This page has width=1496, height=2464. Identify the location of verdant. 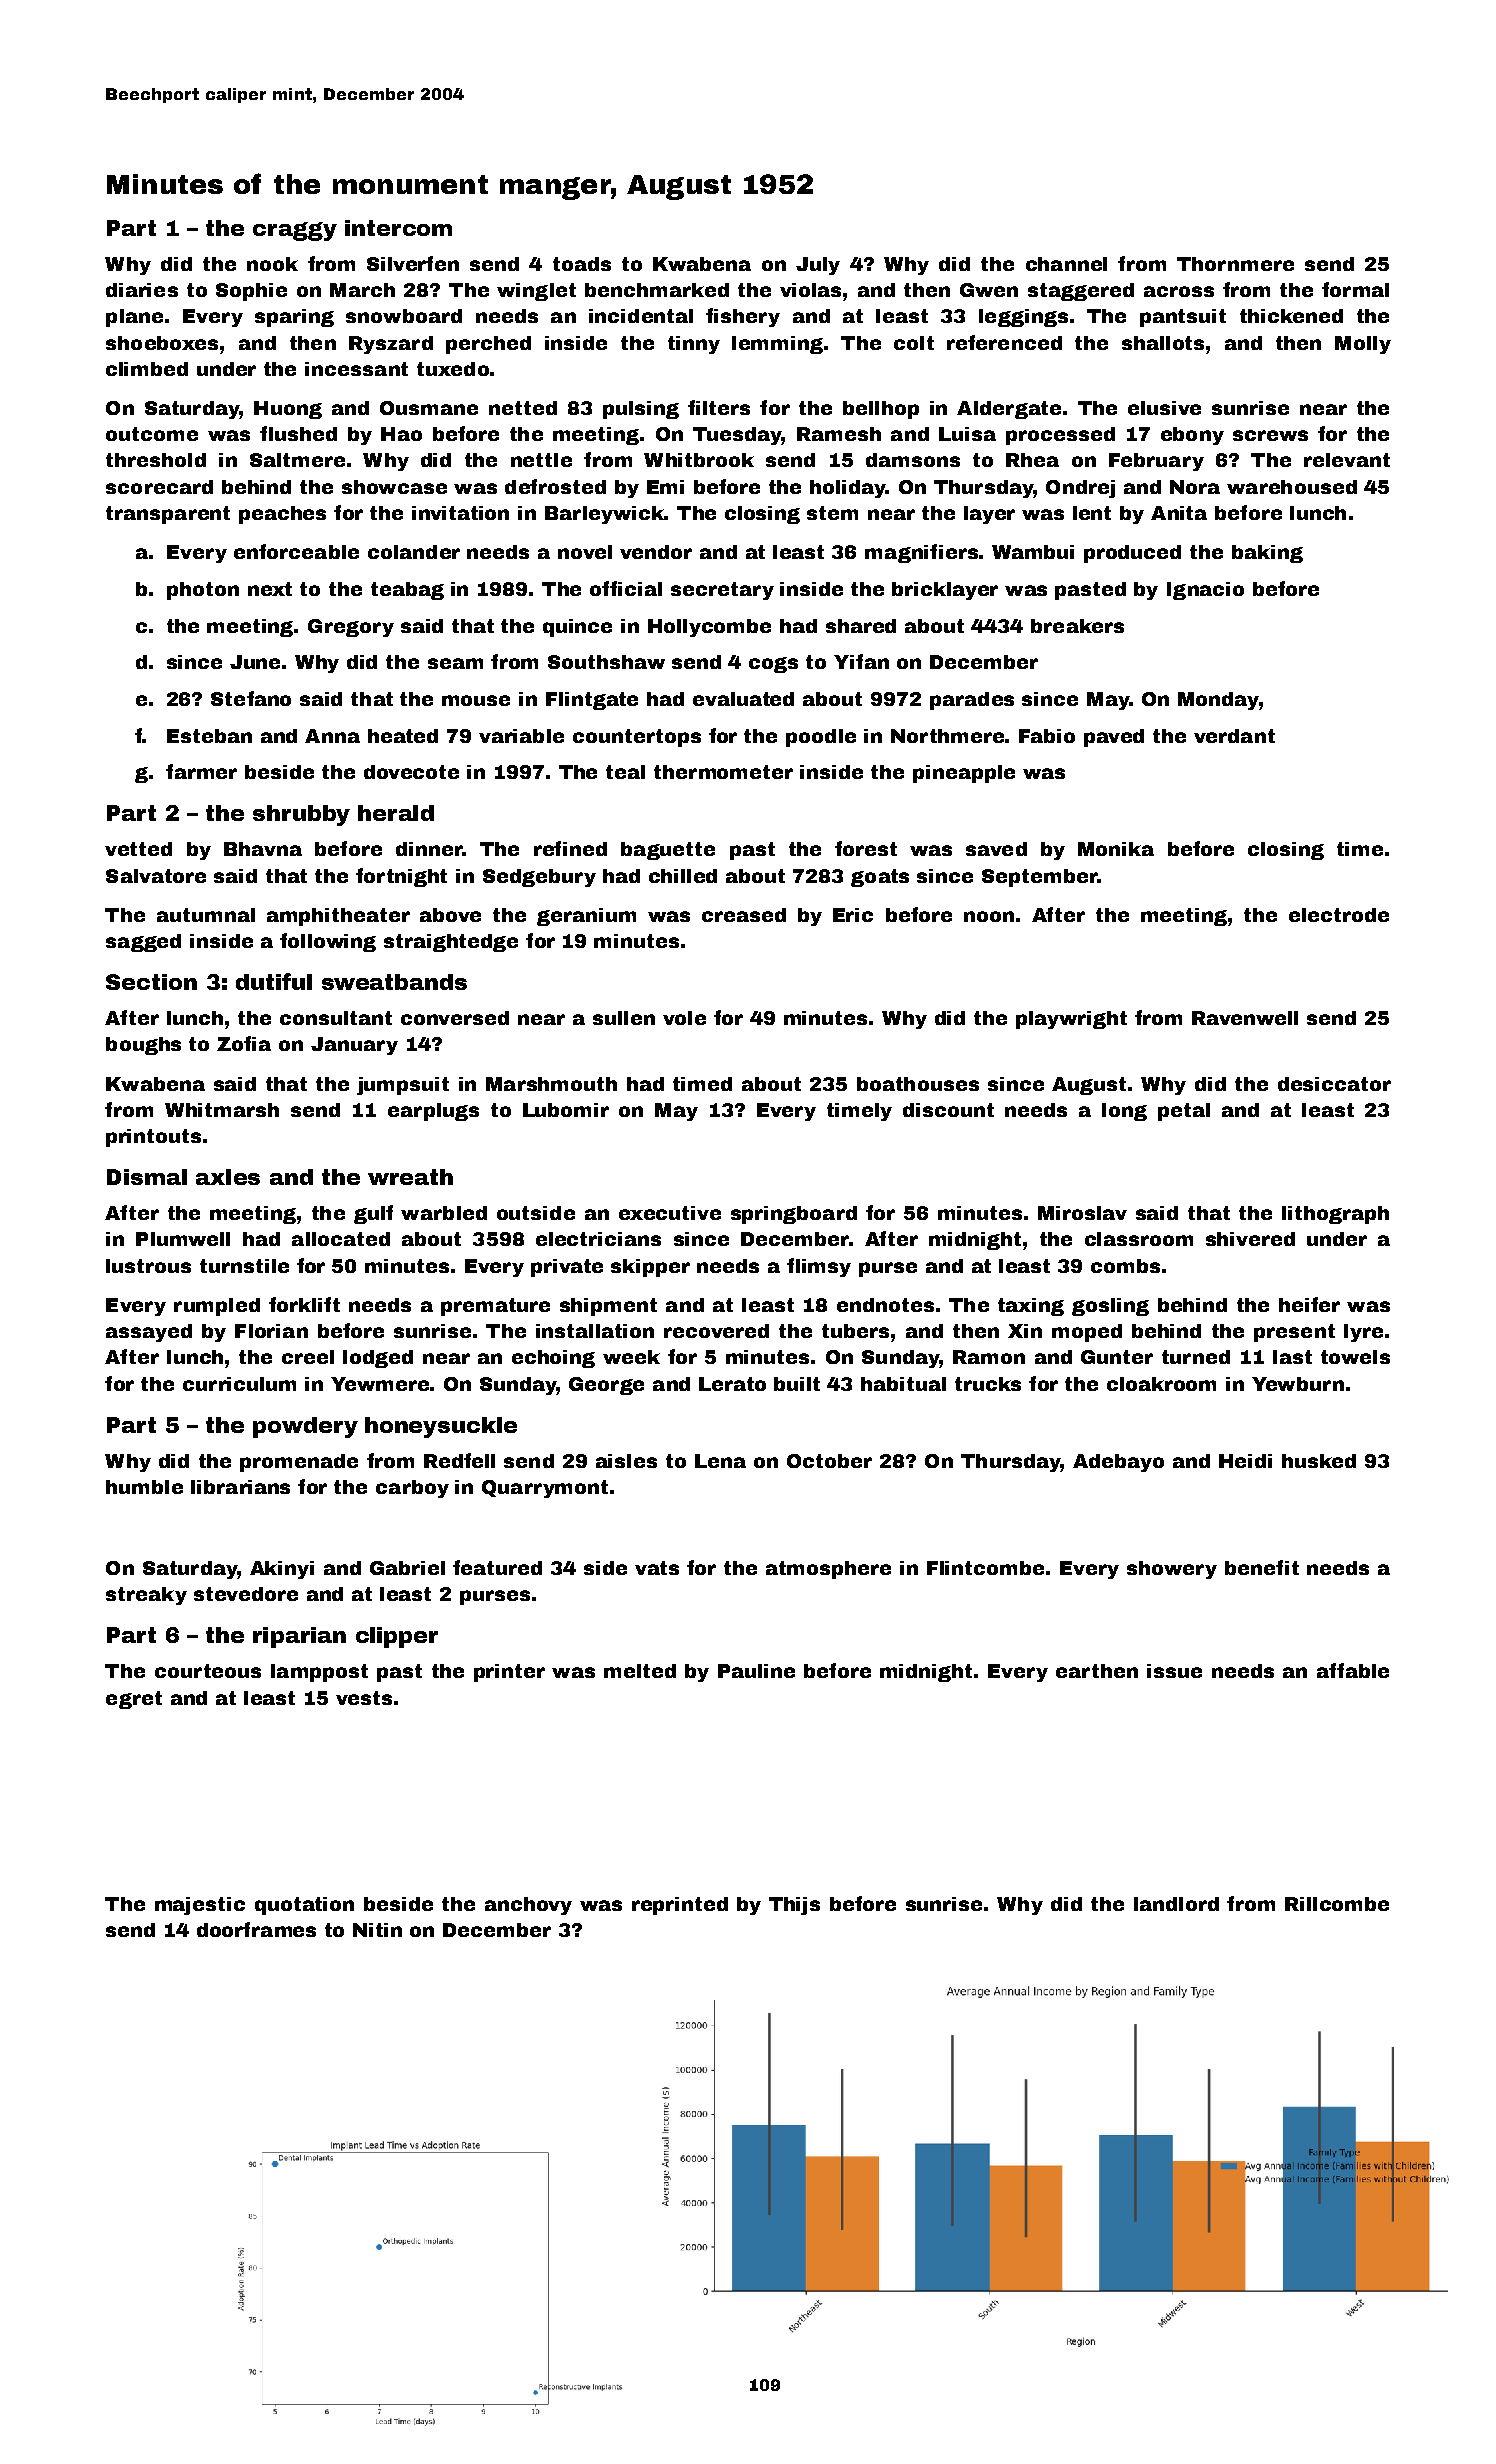
(1234, 736).
